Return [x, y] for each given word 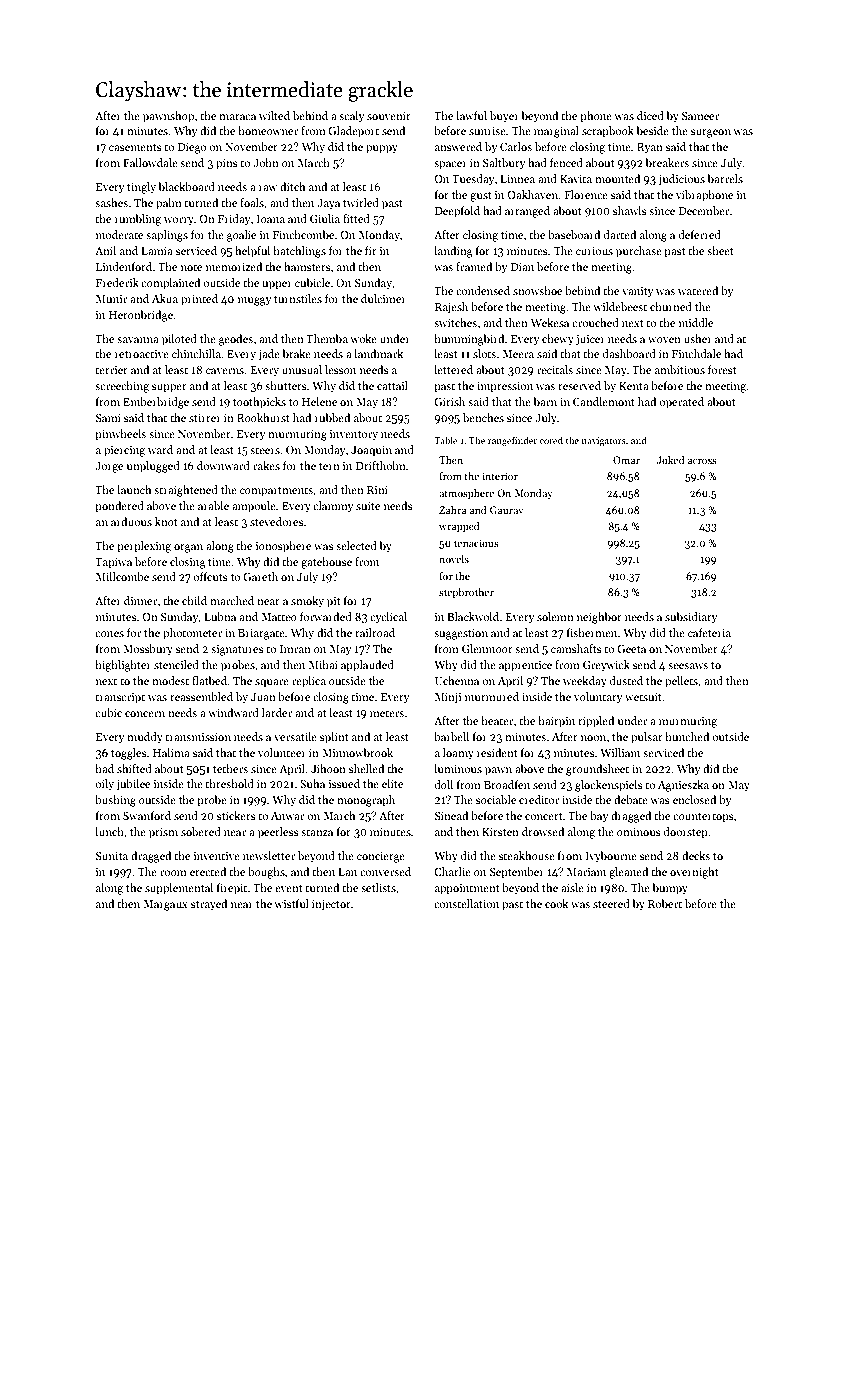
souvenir [389, 116]
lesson [340, 369]
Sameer [700, 116]
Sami [108, 418]
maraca [237, 117]
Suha [312, 783]
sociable [496, 799]
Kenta [634, 386]
